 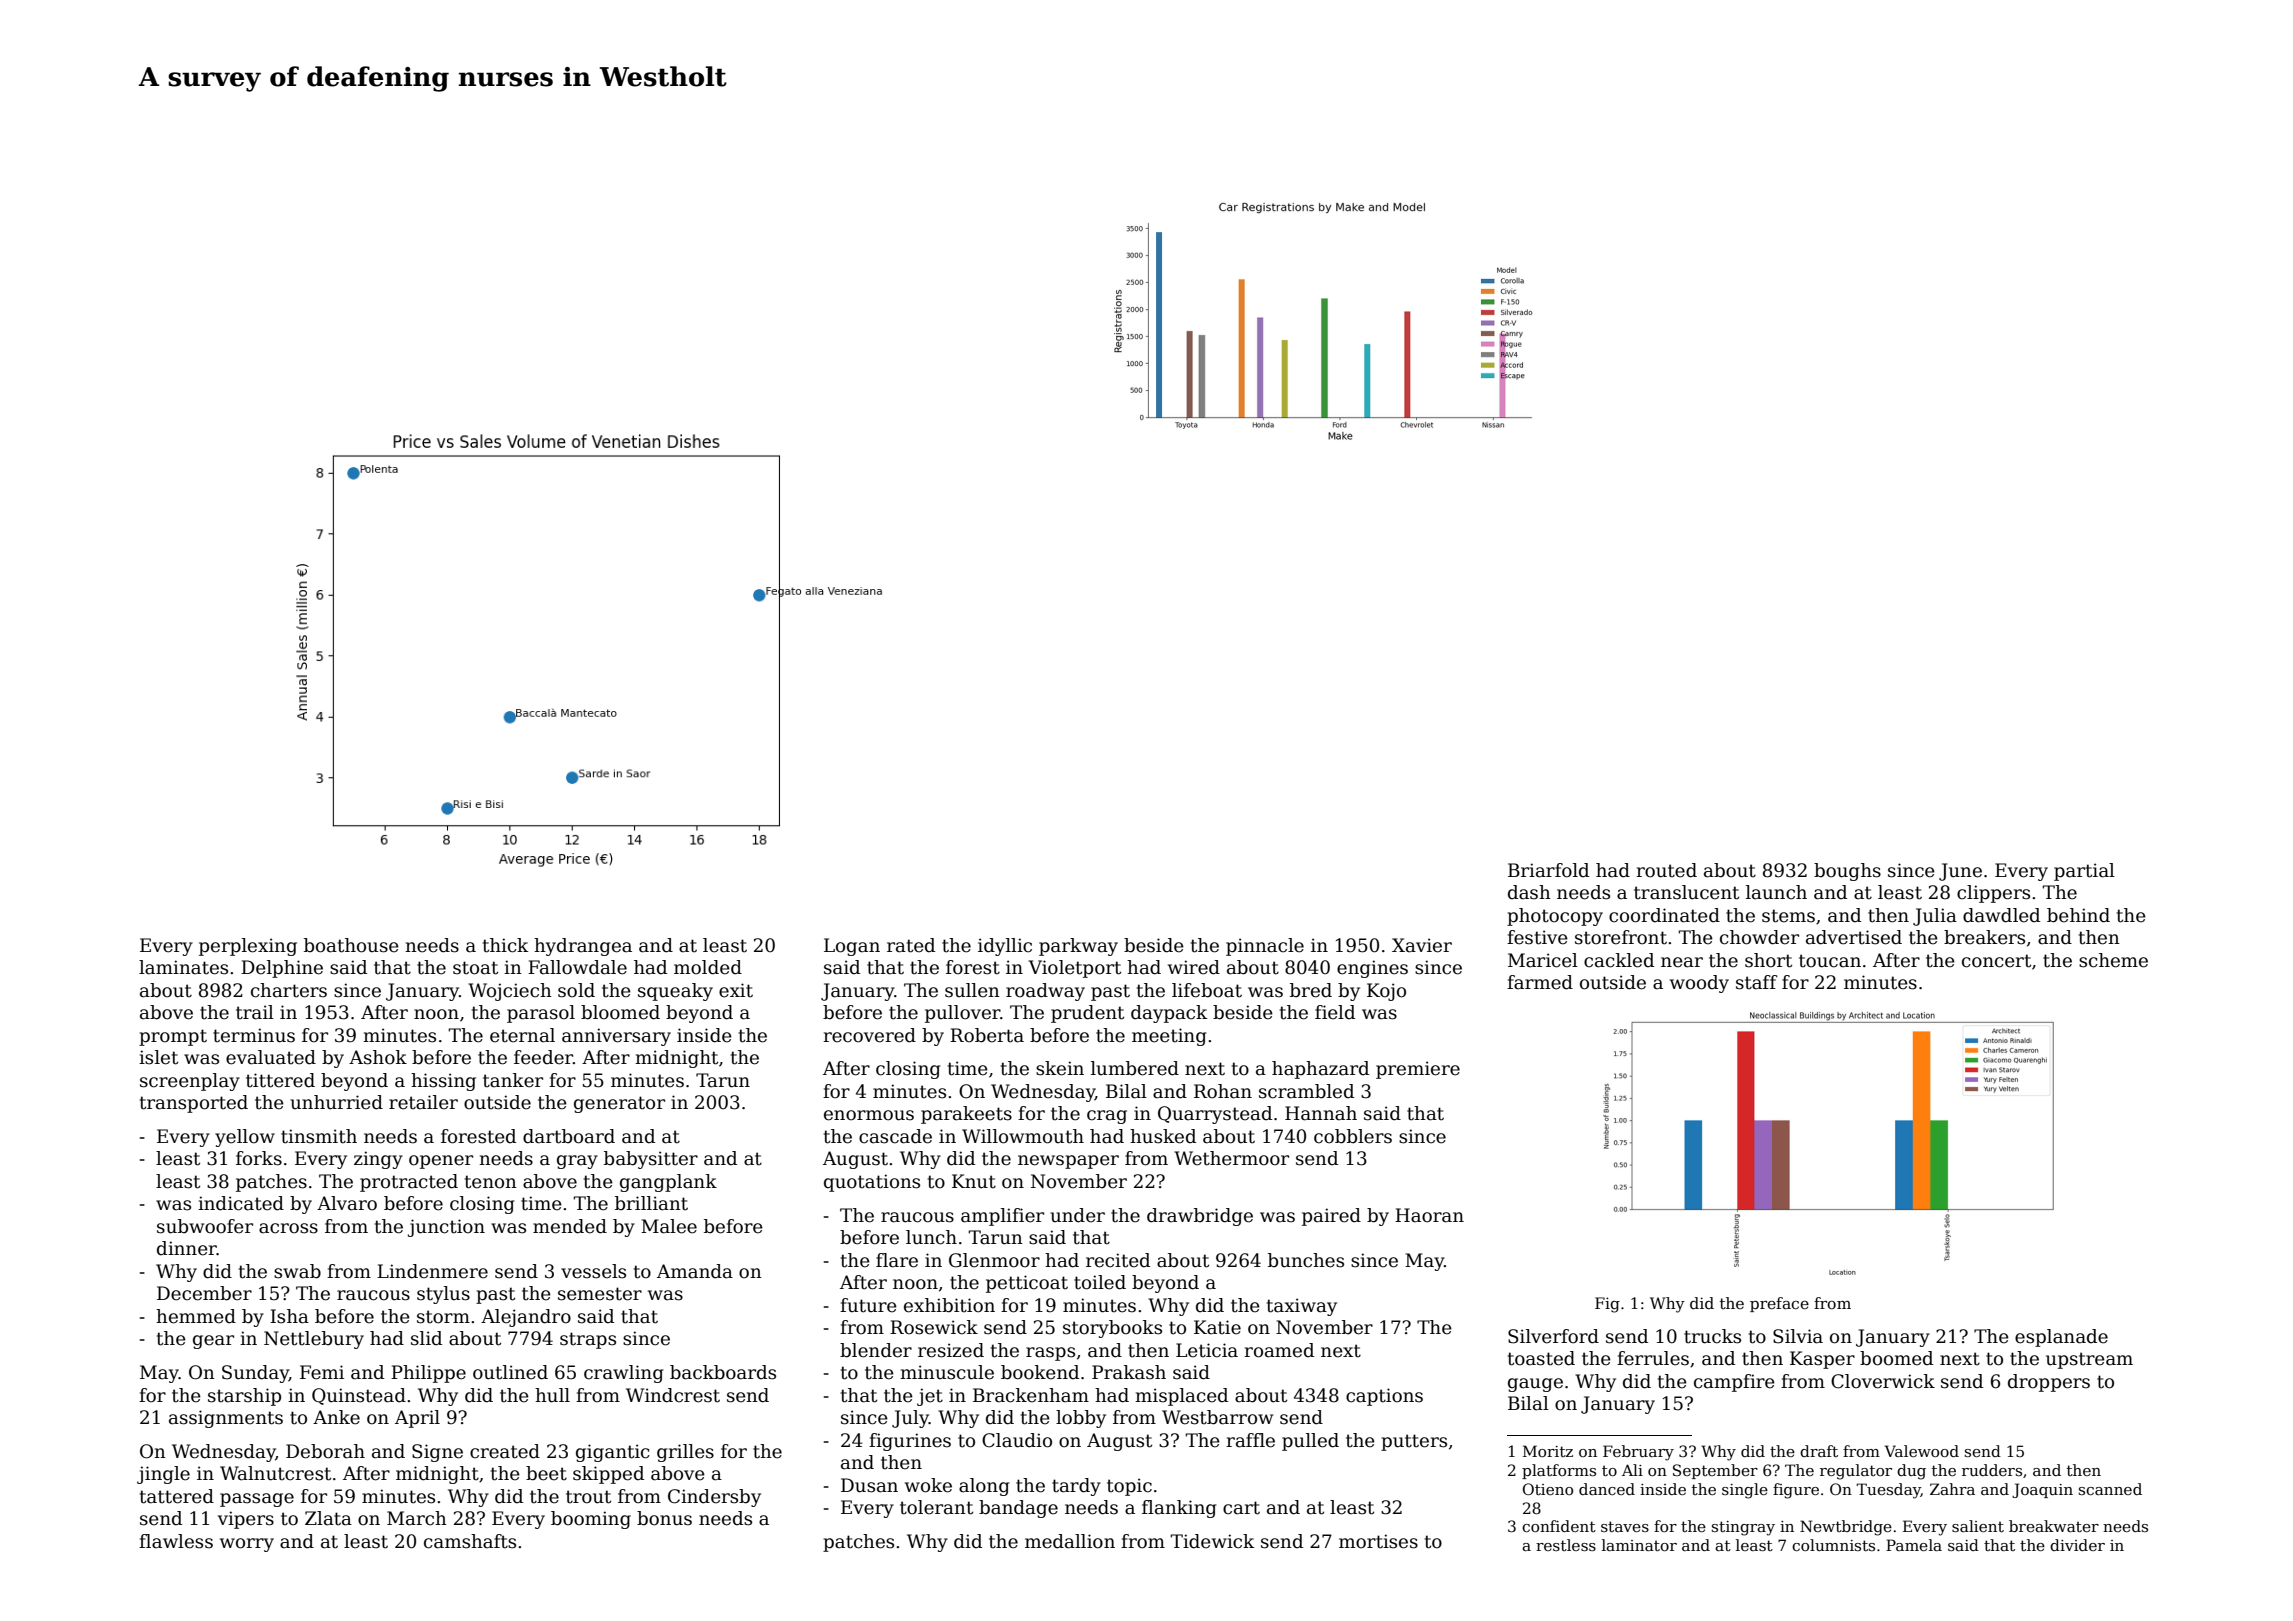 What do you see at coordinates (1353, 1136) in the screenshot?
I see `cobblers` at bounding box center [1353, 1136].
